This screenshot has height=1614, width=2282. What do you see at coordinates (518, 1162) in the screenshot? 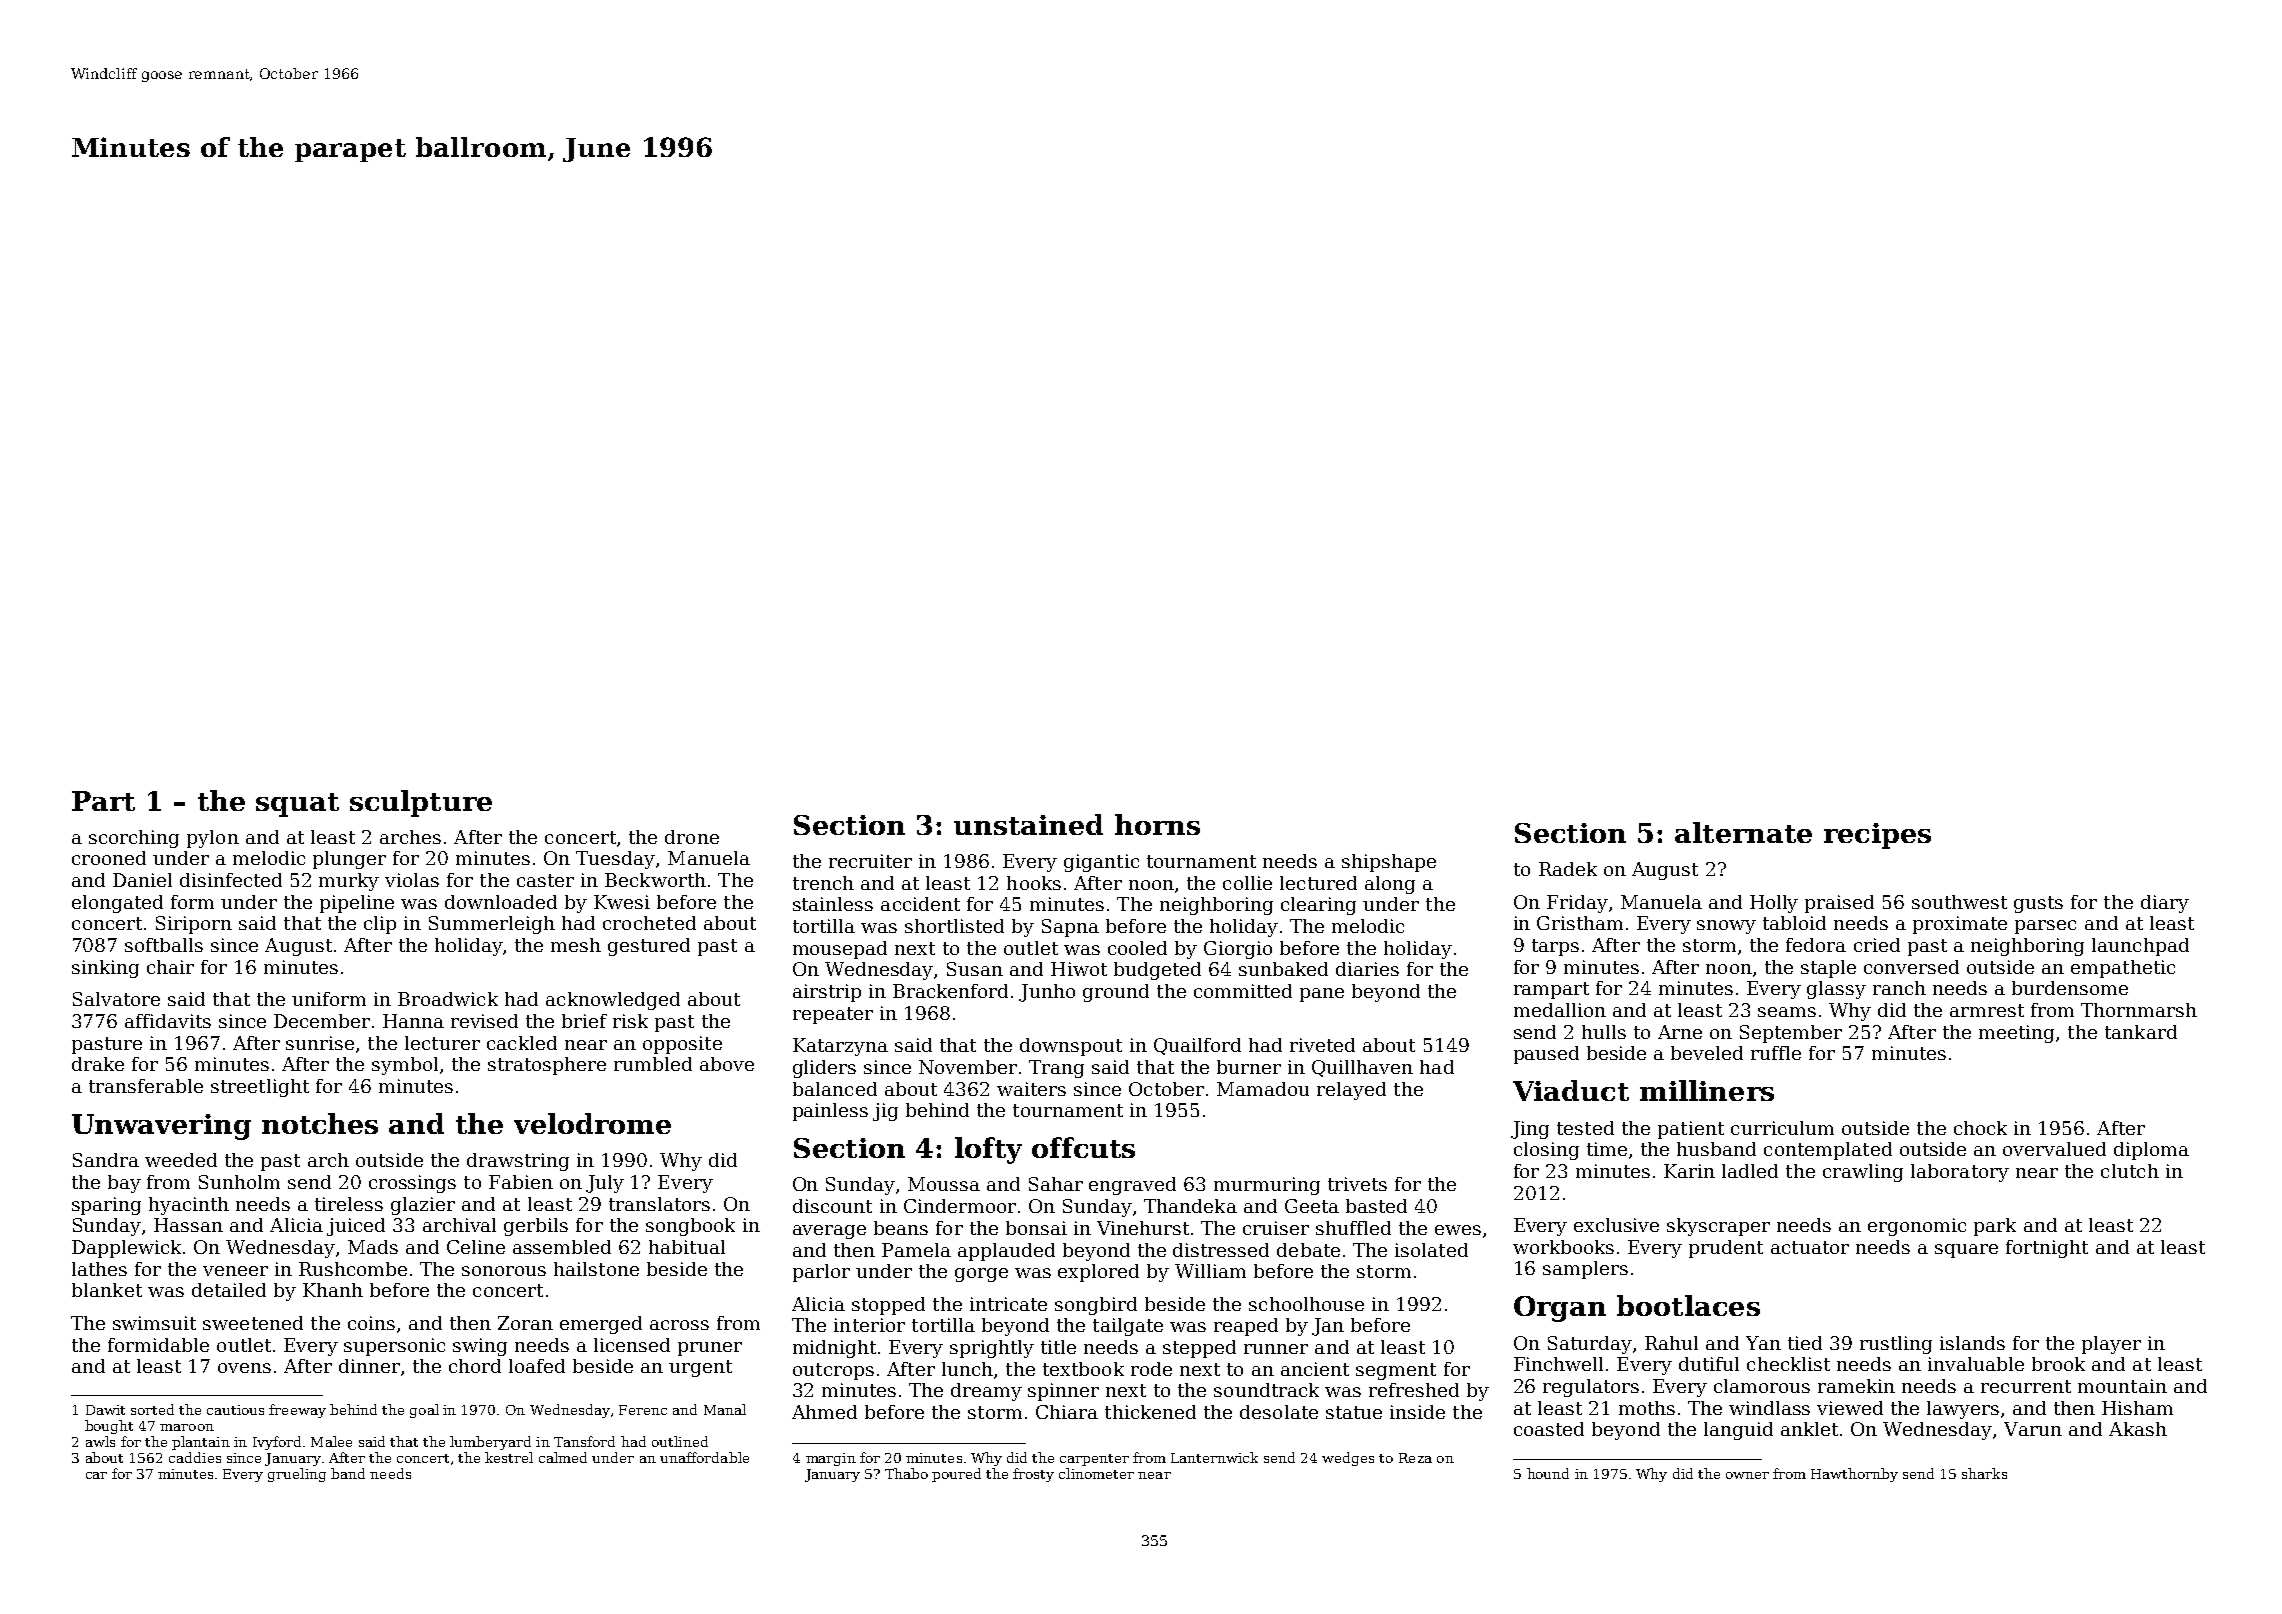
I see `drawstring` at bounding box center [518, 1162].
